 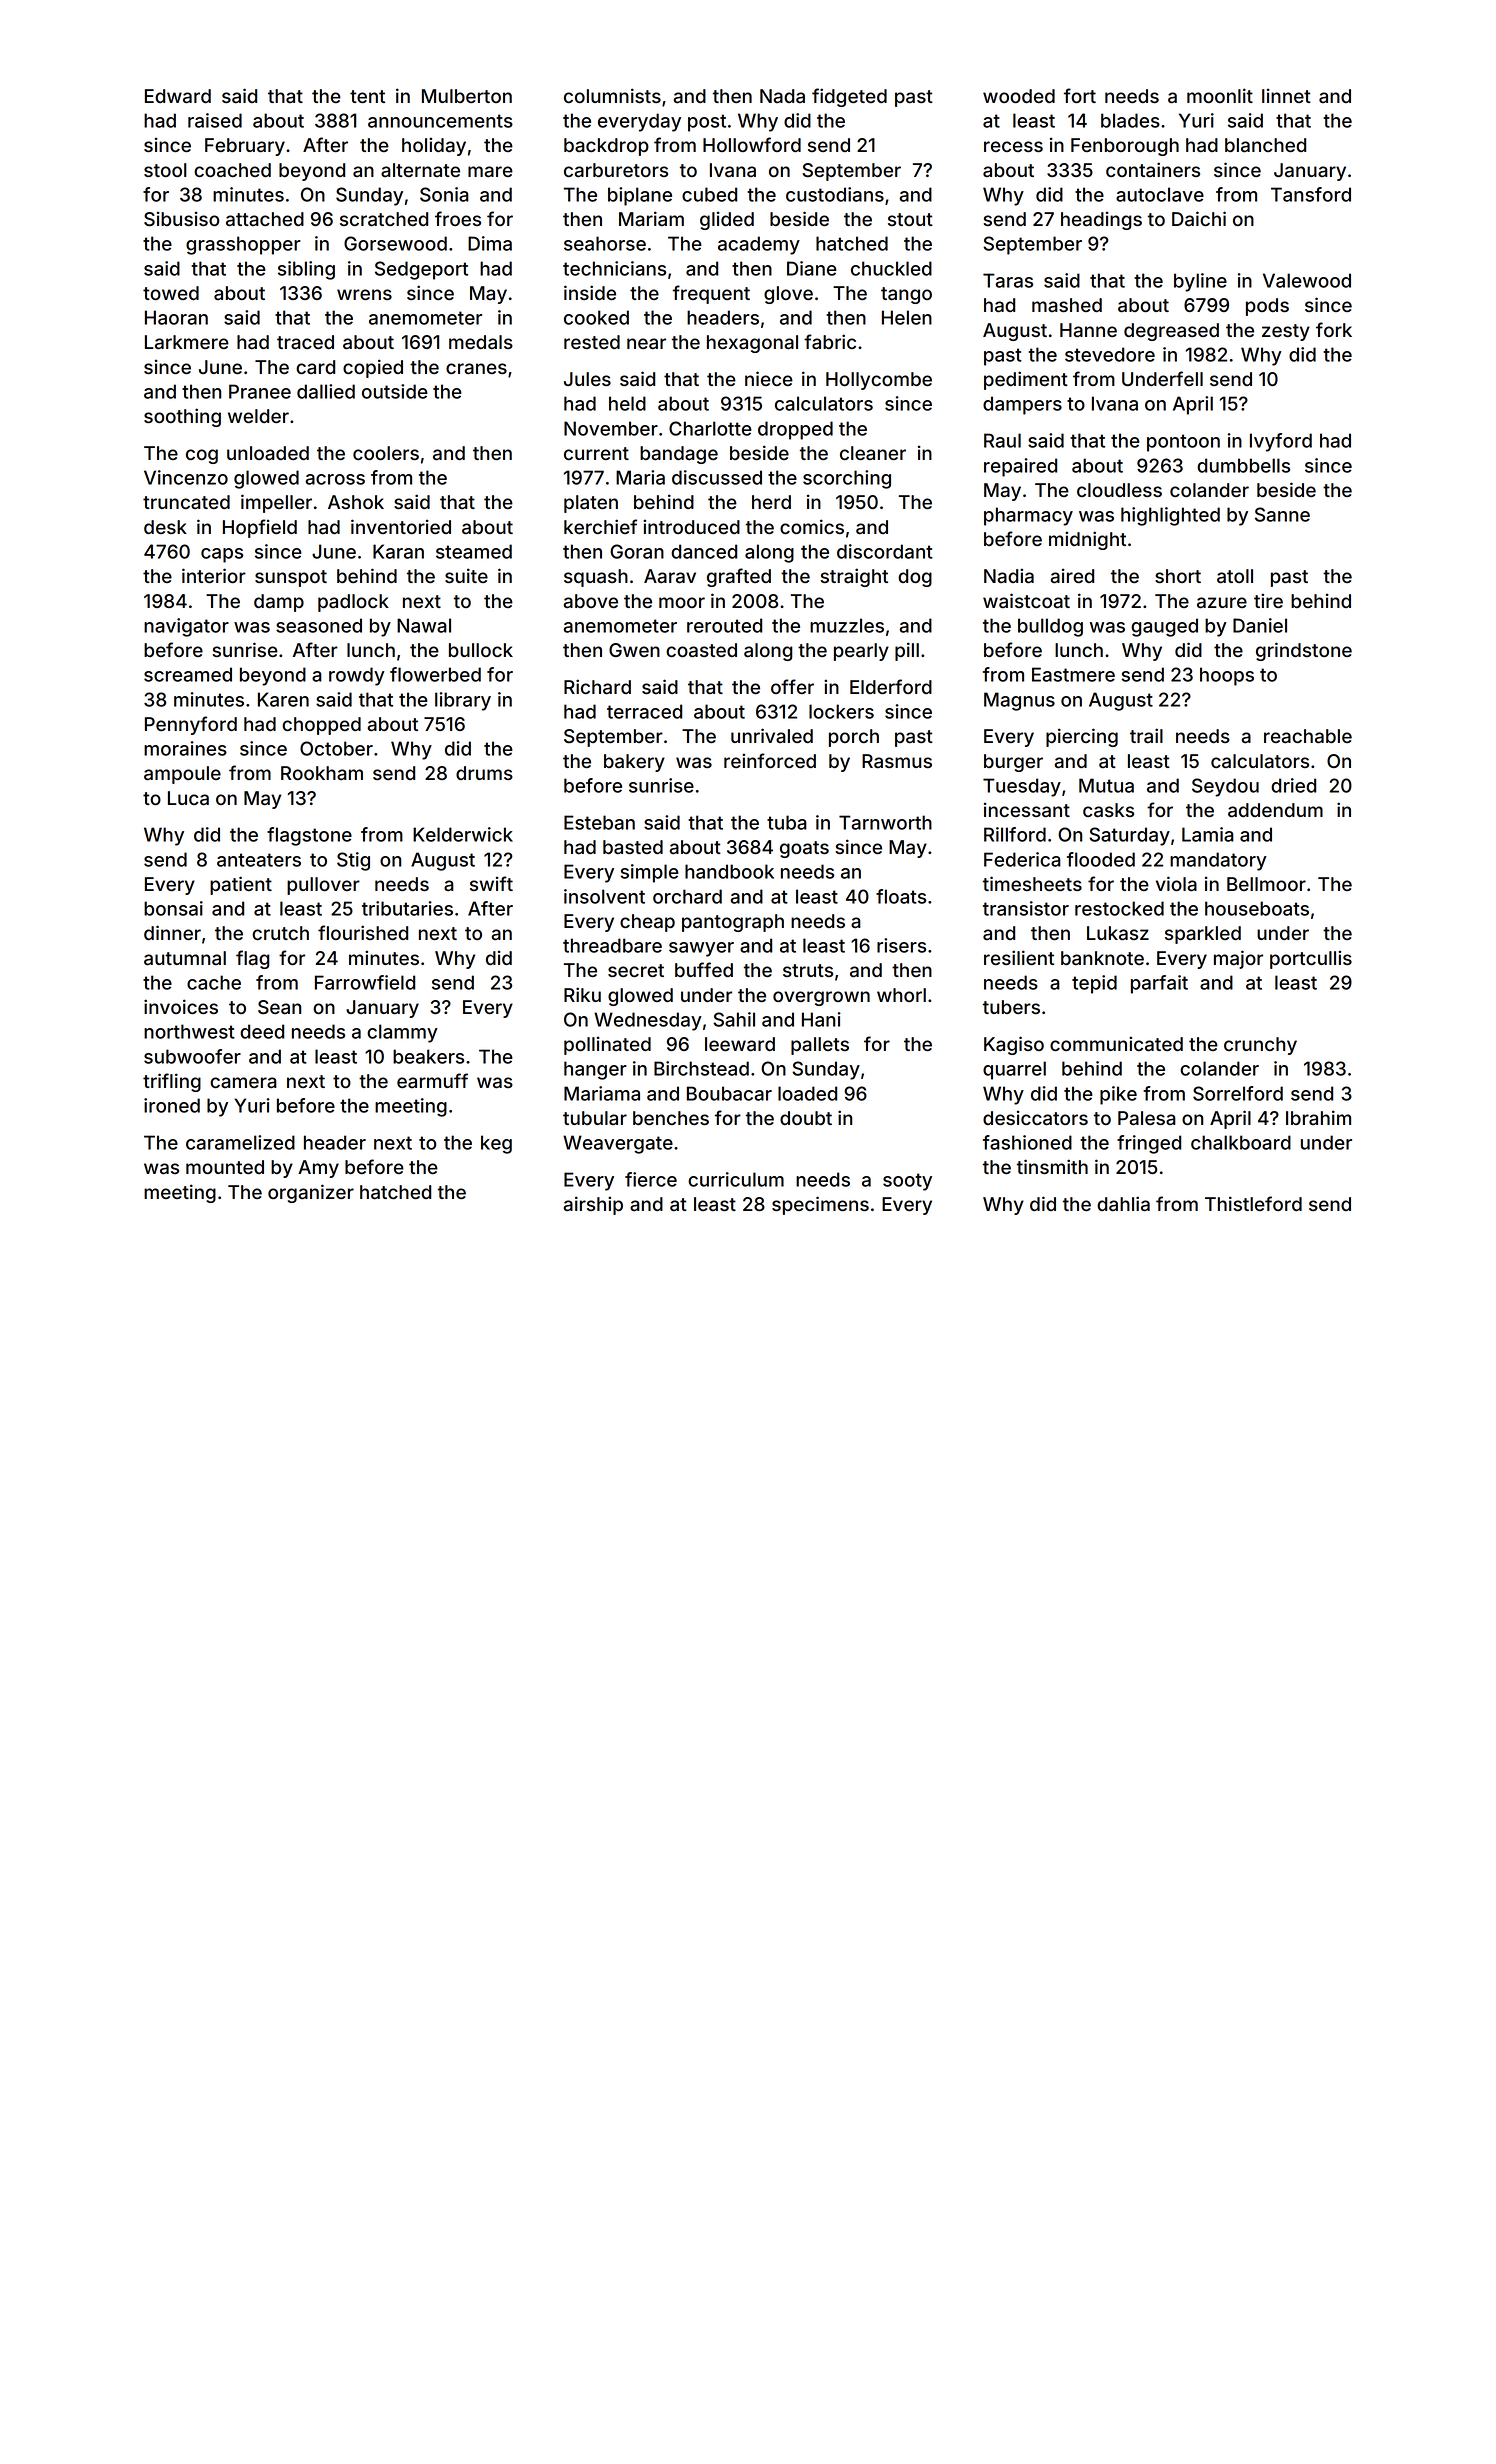 What do you see at coordinates (820, 1205) in the screenshot?
I see `specimens` at bounding box center [820, 1205].
